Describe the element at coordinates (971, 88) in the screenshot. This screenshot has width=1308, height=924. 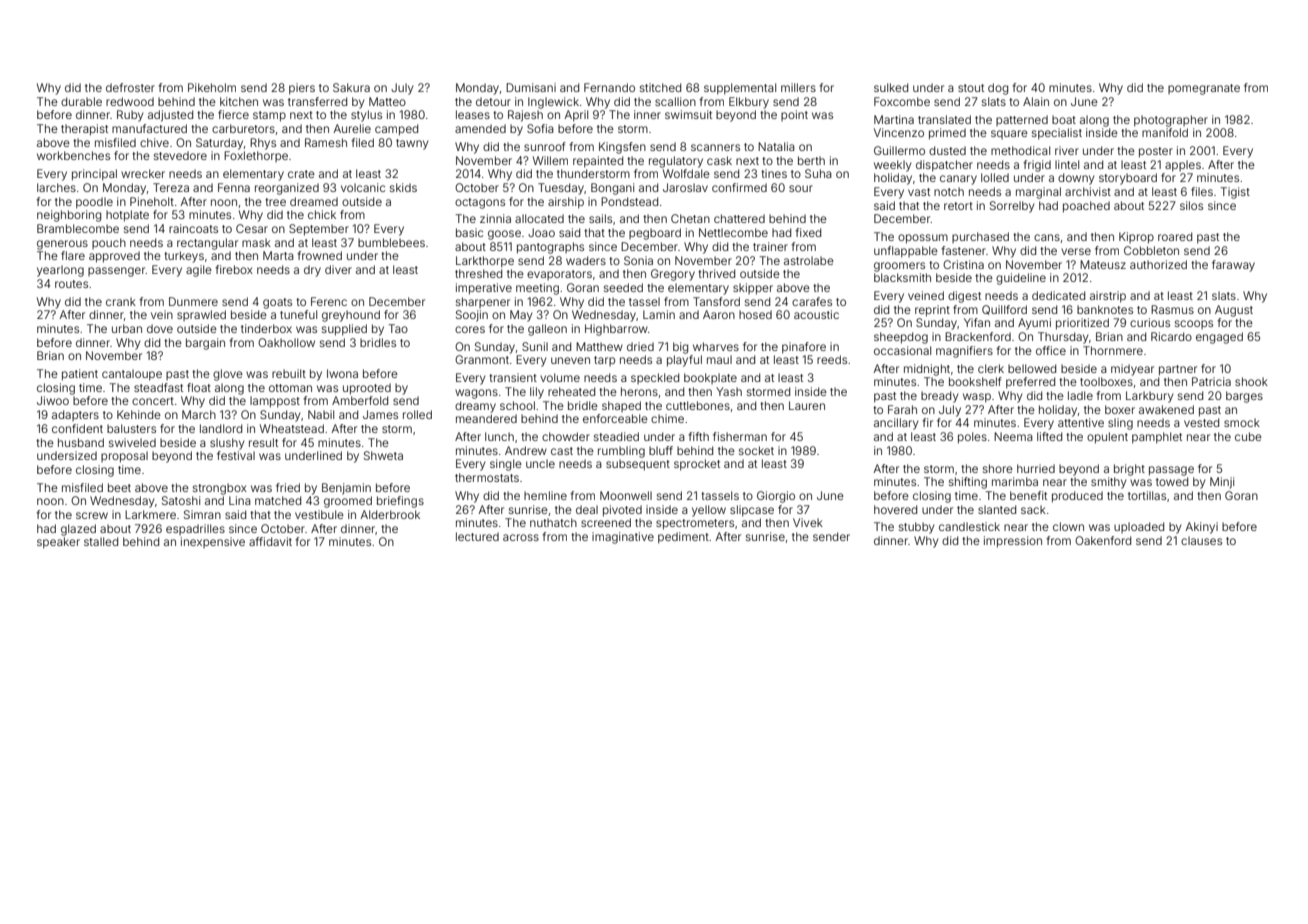
I see `stout` at that location.
